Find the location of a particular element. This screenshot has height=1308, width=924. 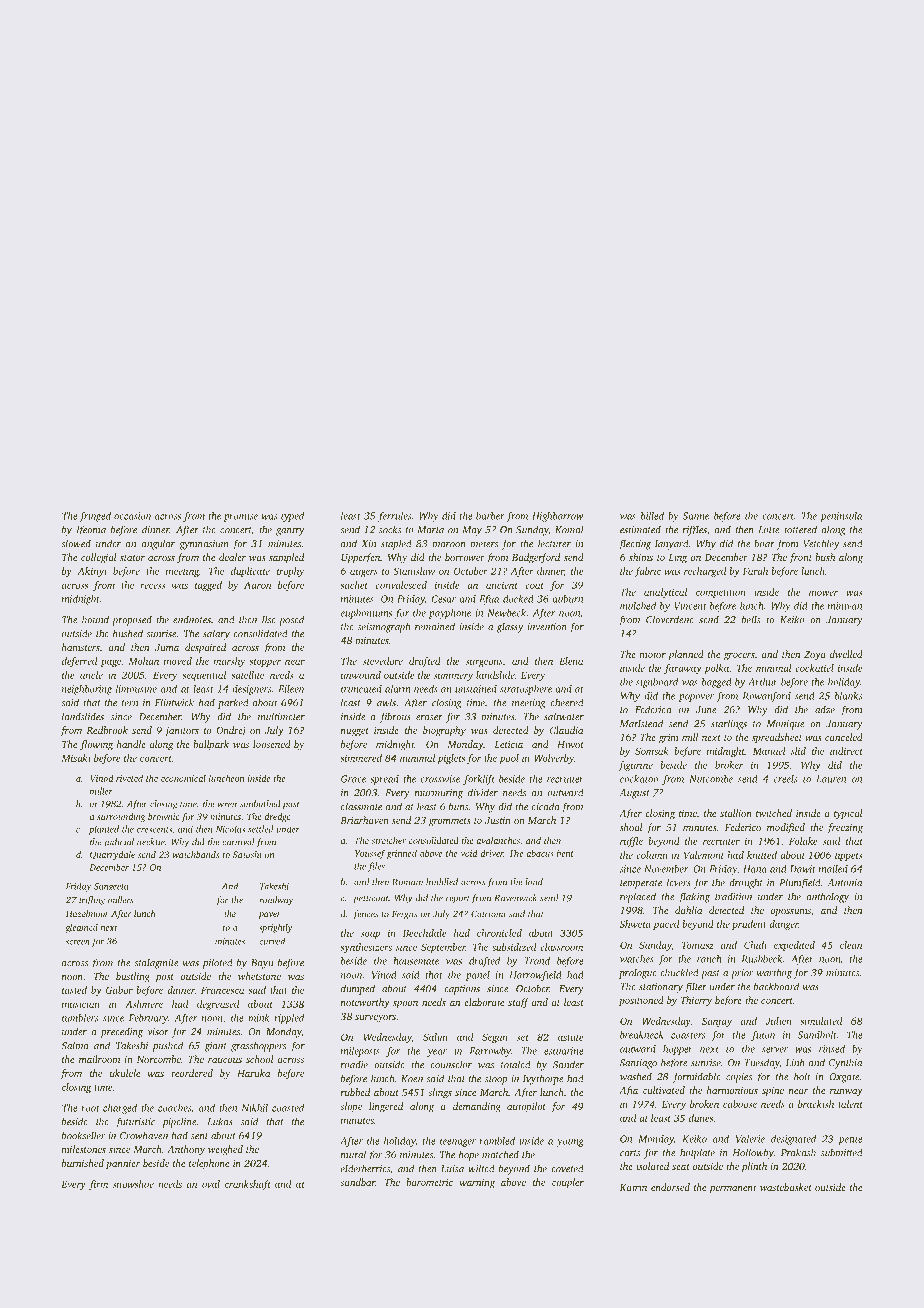

firm is located at coordinates (98, 1185).
